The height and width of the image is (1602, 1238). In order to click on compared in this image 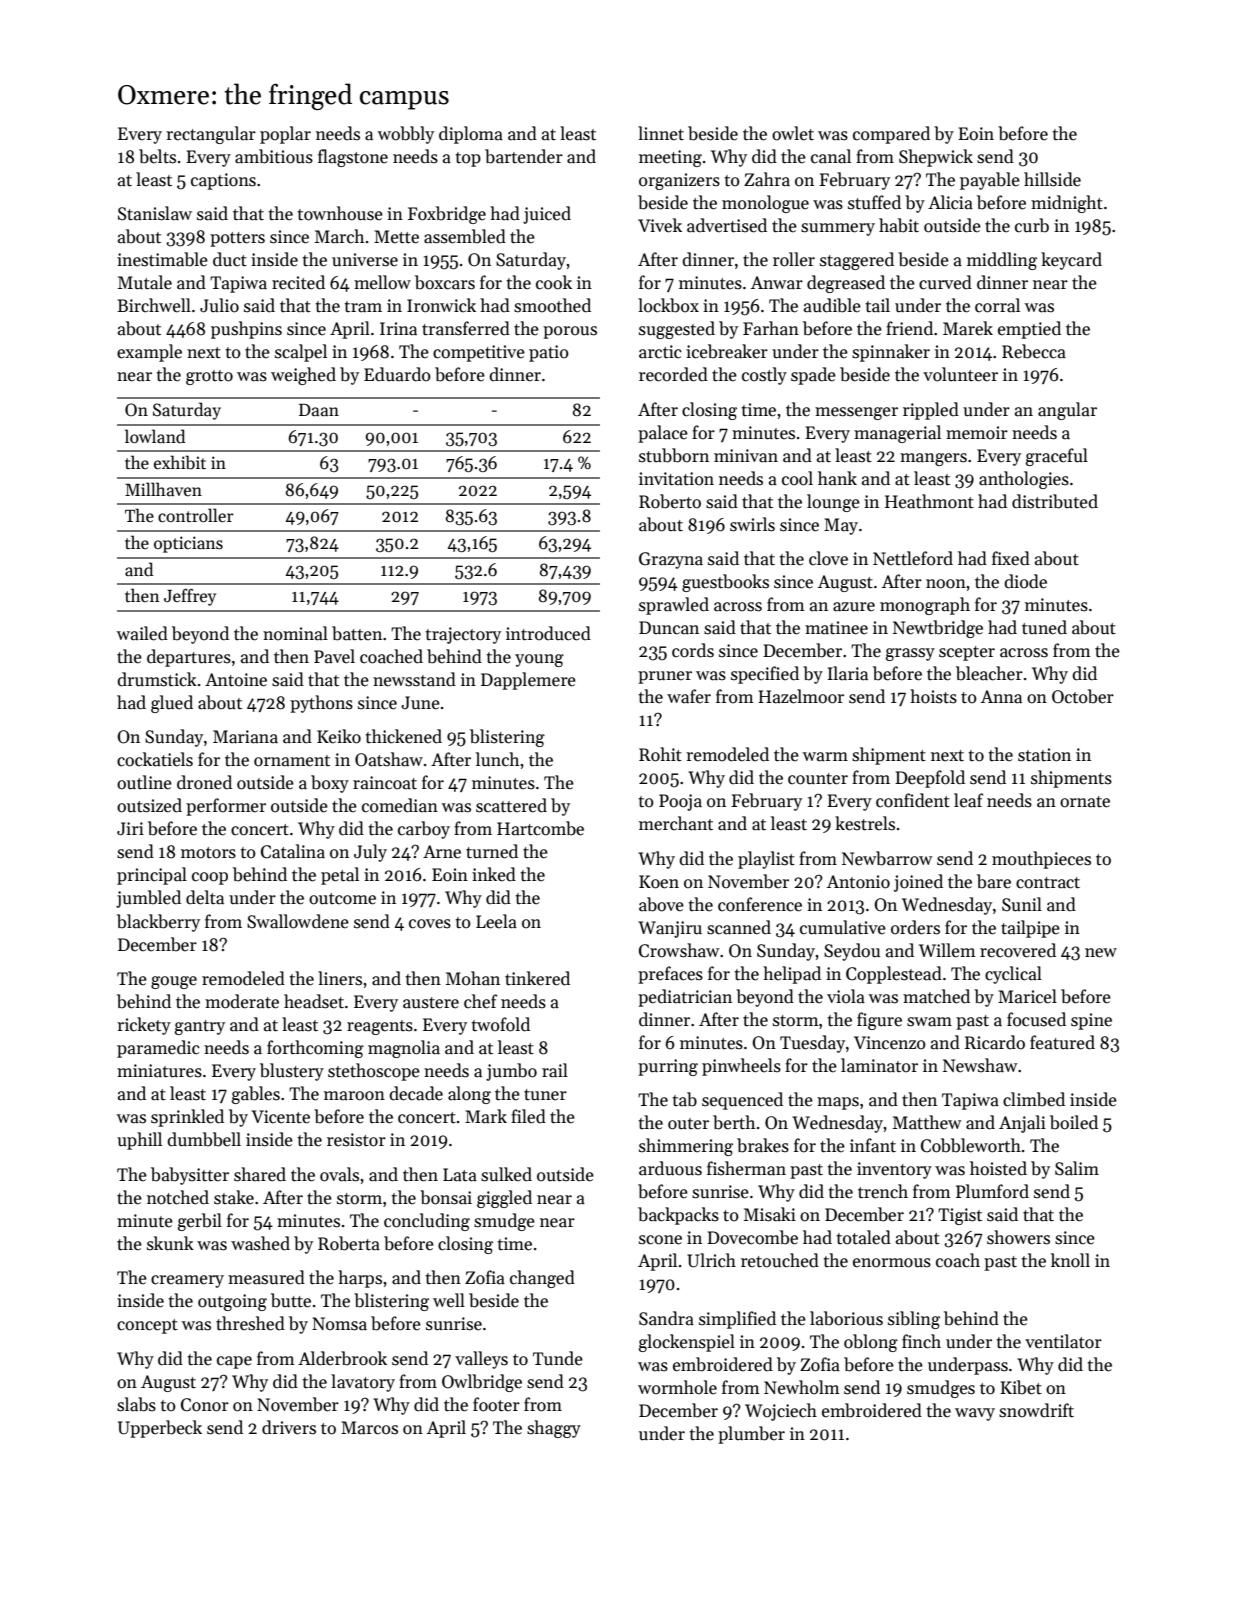, I will do `click(891, 135)`.
